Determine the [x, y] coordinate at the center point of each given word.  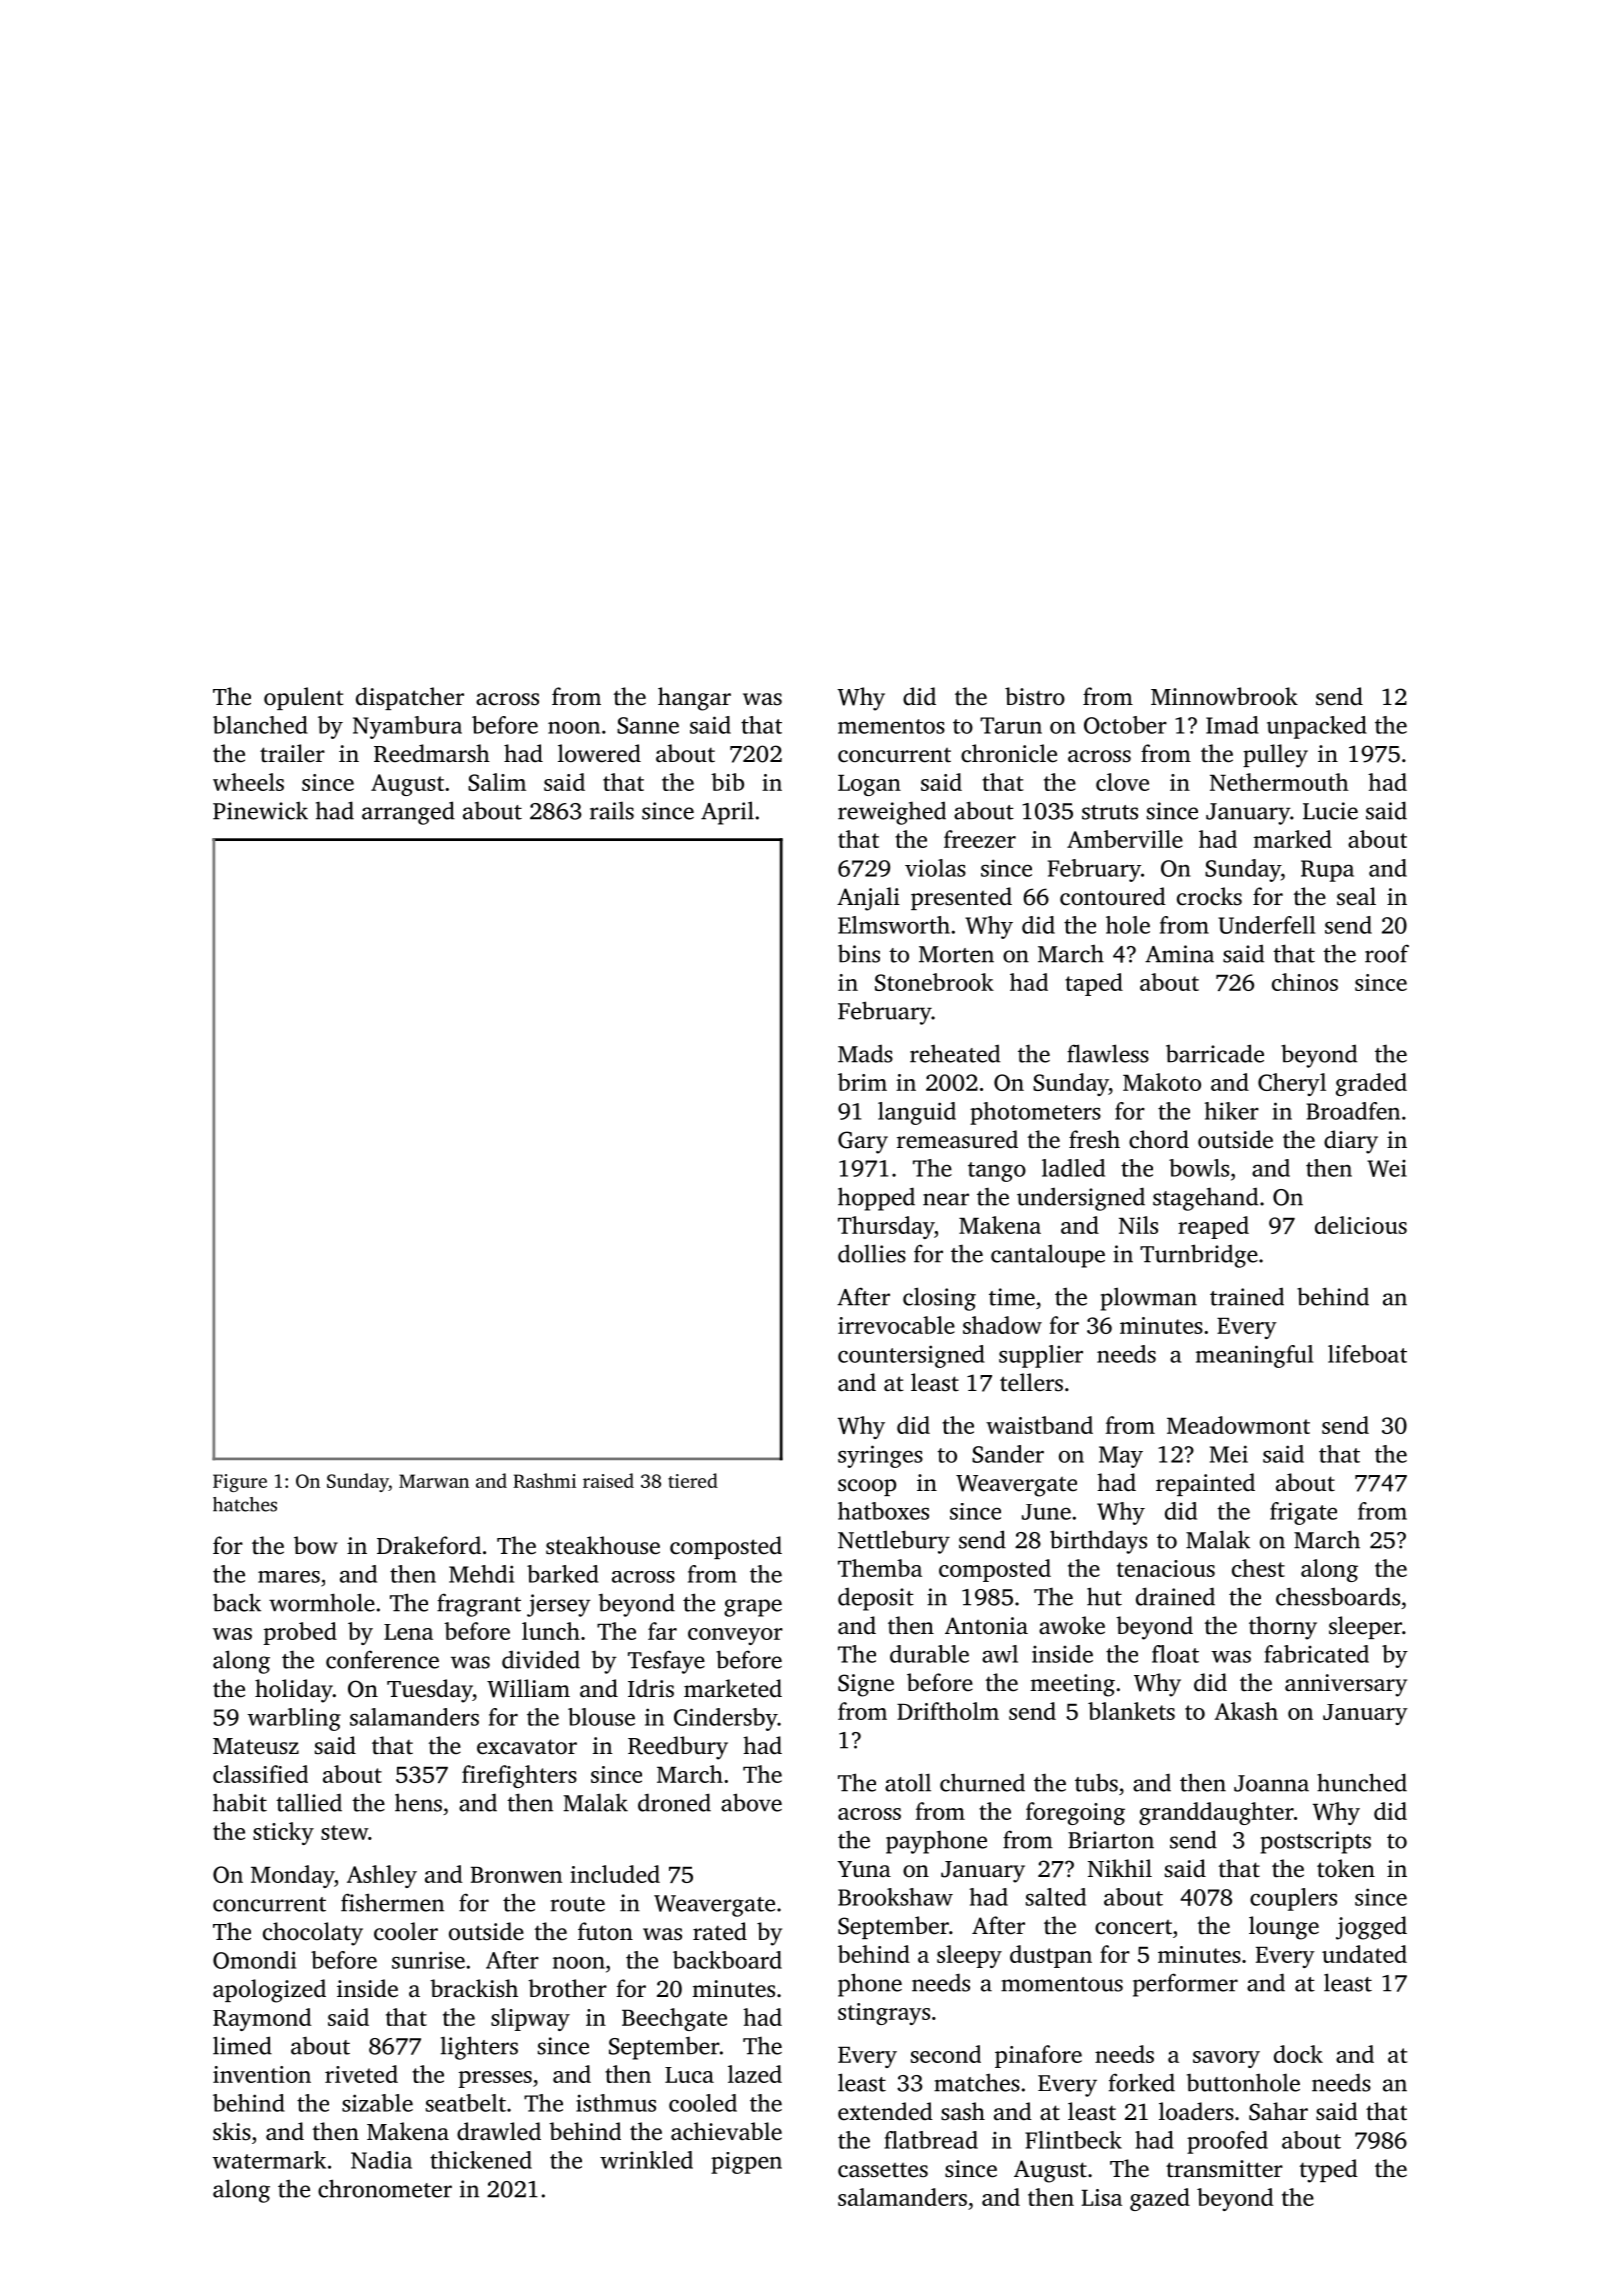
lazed [755, 2074]
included [615, 1874]
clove [1122, 782]
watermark [269, 2160]
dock [1298, 2054]
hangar [694, 699]
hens [418, 1802]
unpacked [1317, 727]
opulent [304, 698]
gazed [1160, 2199]
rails [612, 811]
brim [862, 1082]
